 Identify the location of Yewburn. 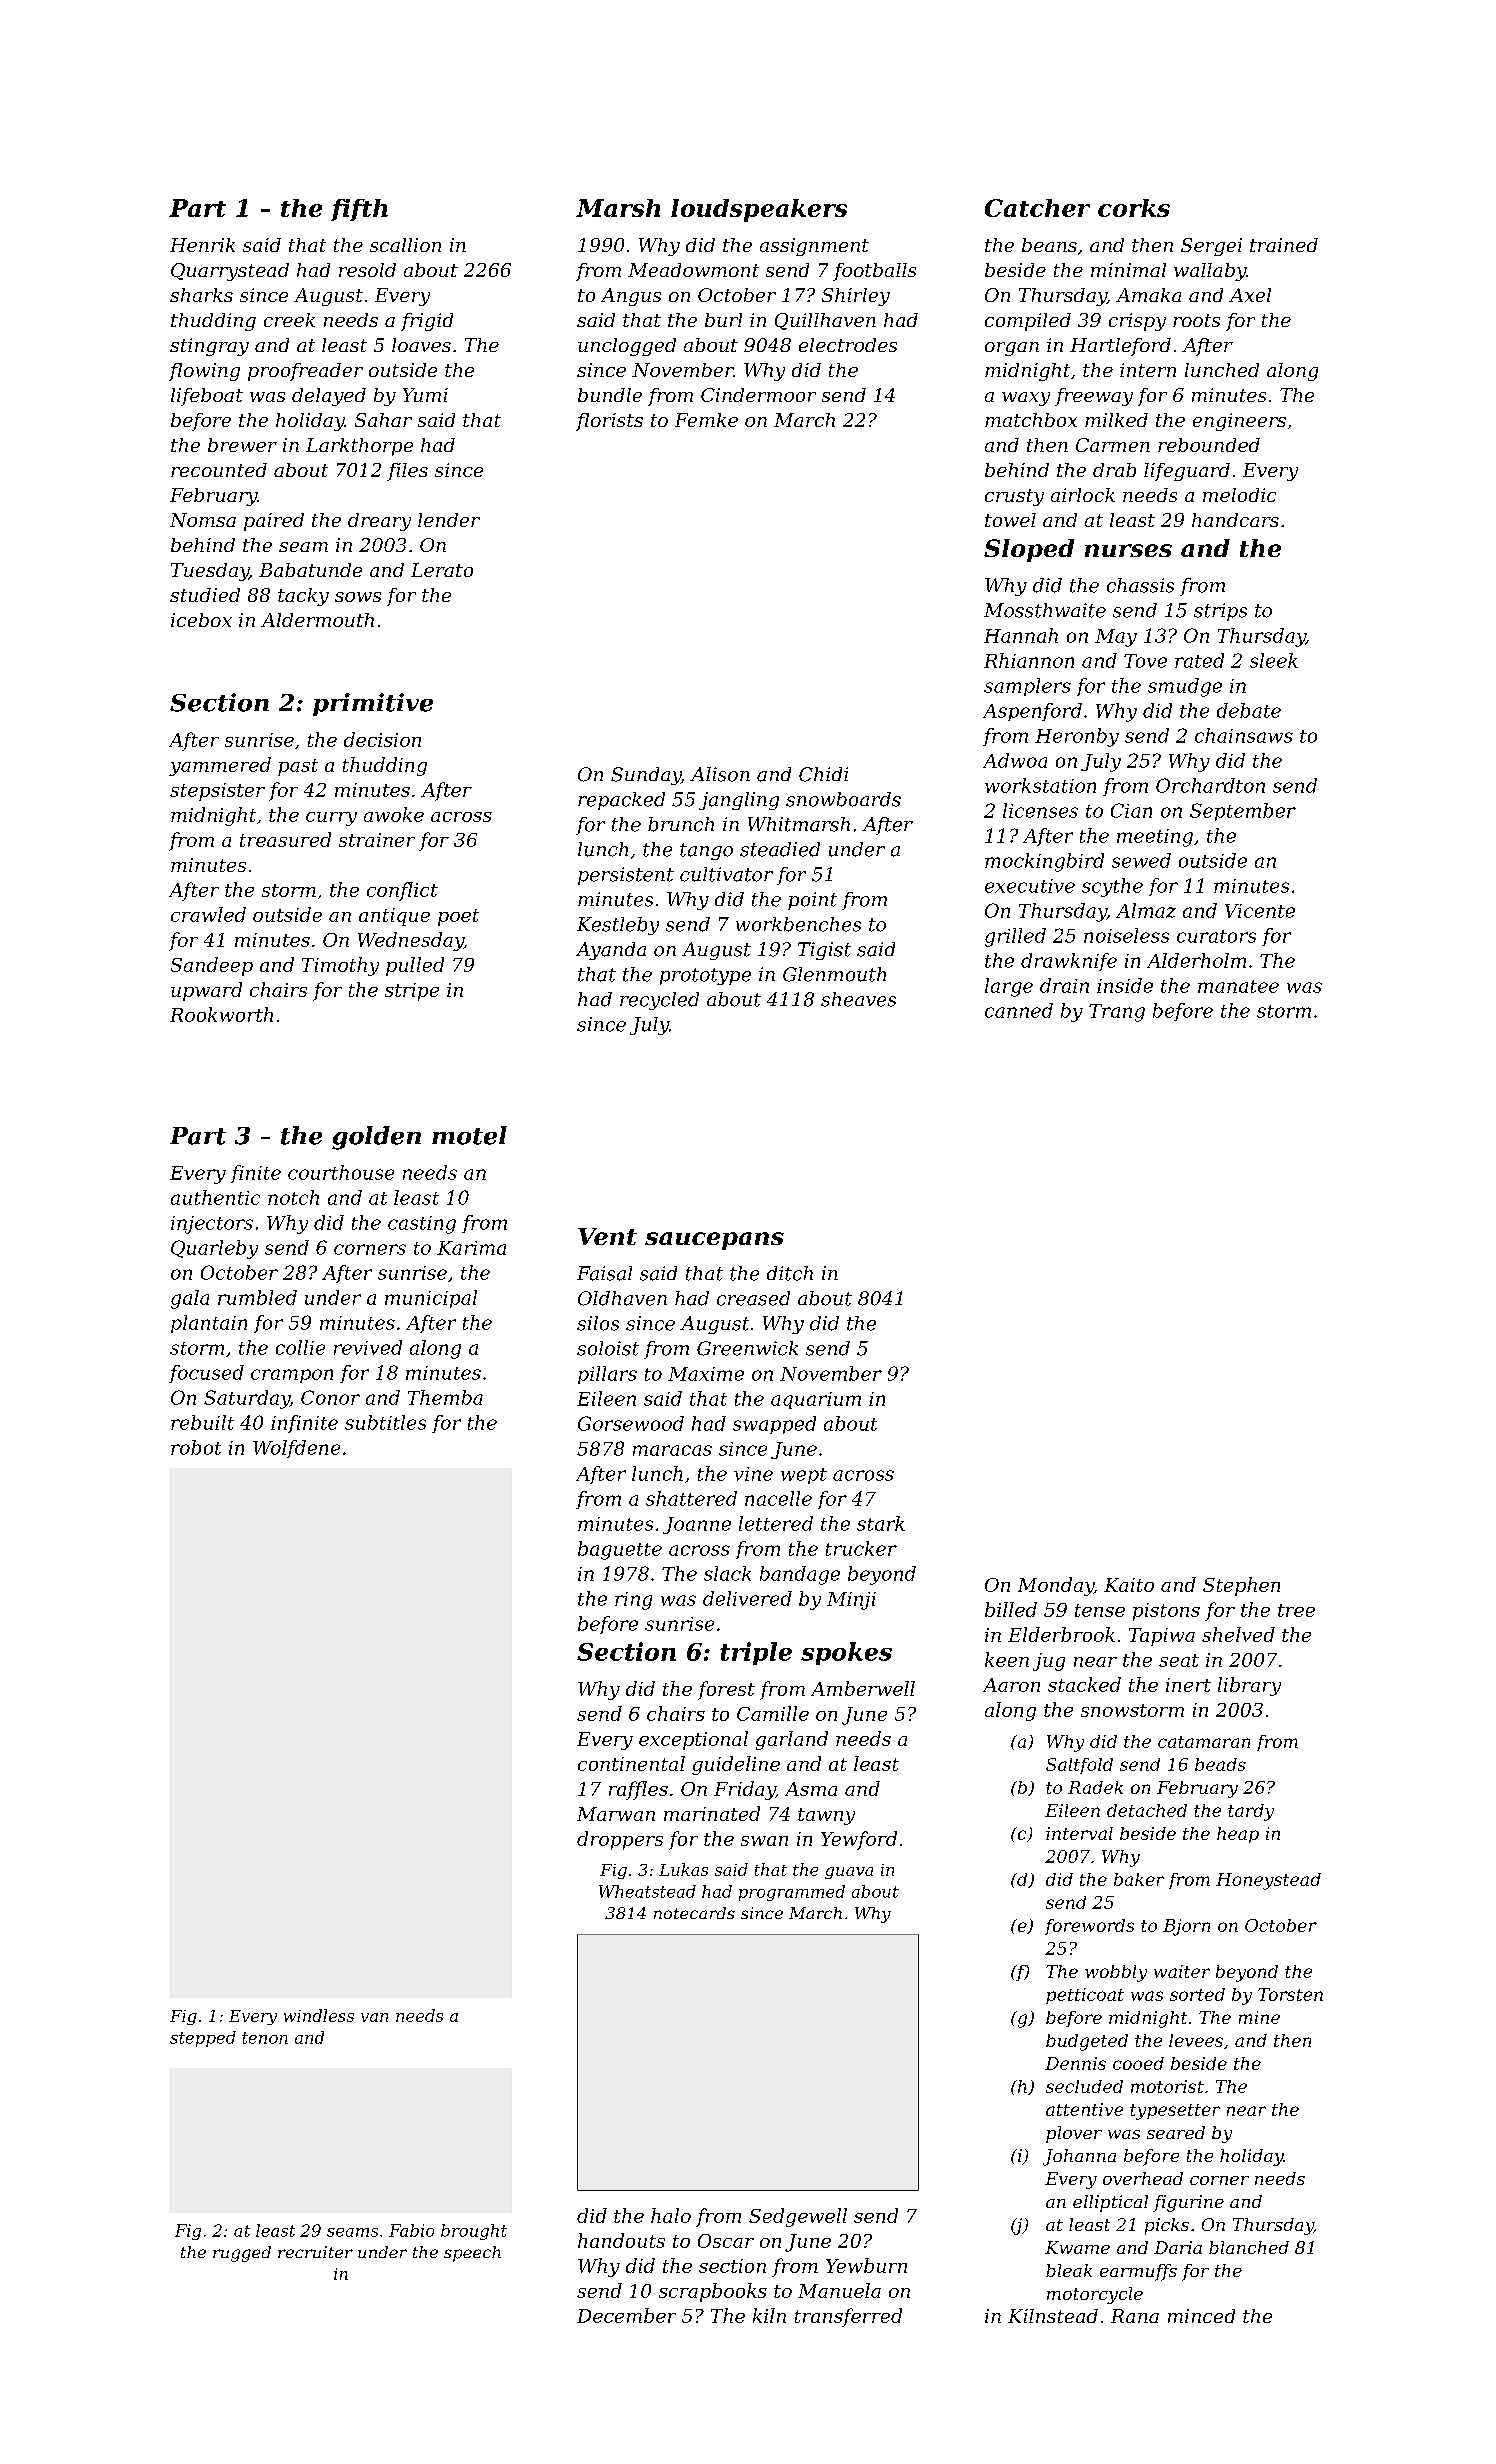
(866, 2265).
